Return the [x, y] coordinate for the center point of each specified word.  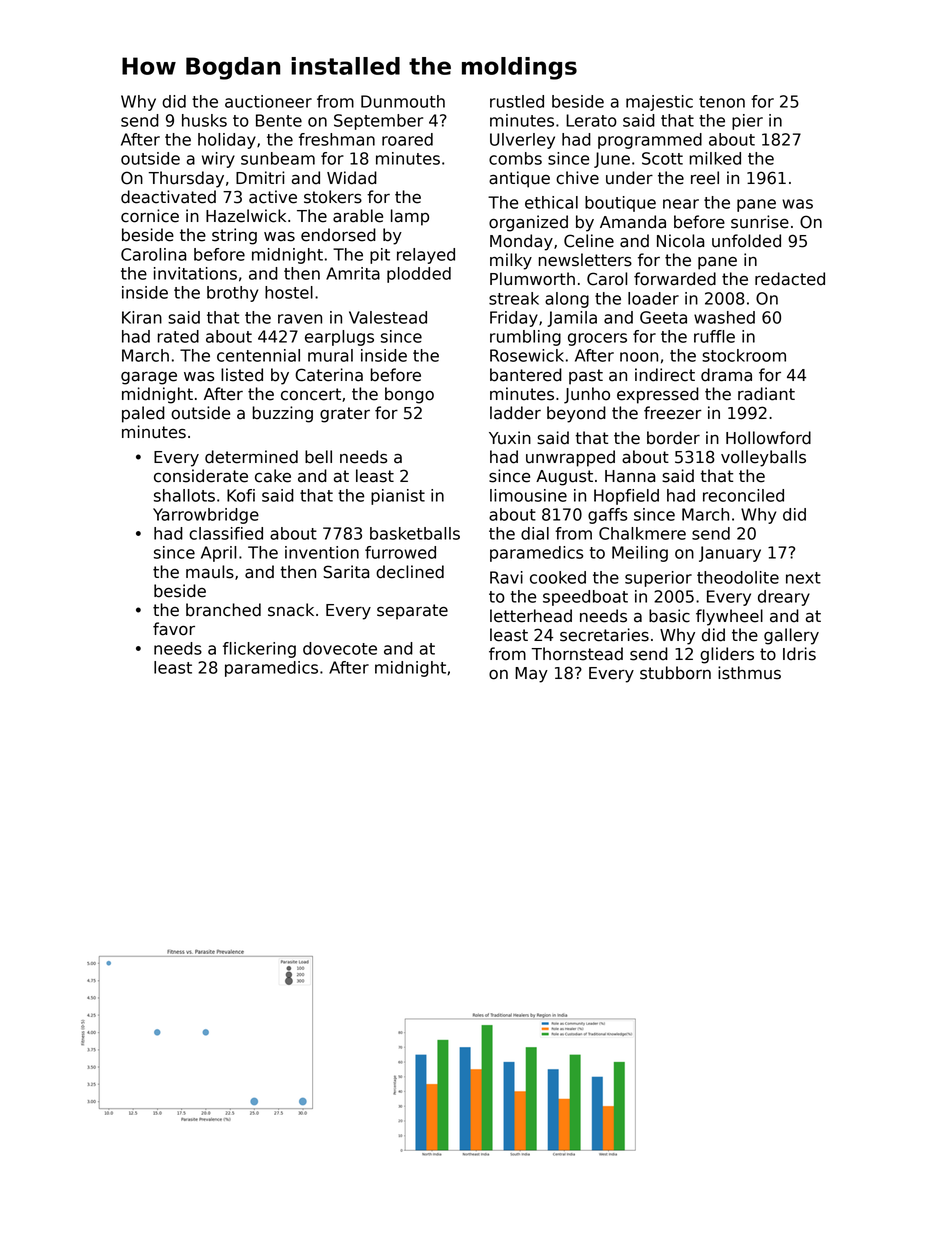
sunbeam [278, 158]
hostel [289, 292]
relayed [426, 256]
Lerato [591, 120]
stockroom [744, 355]
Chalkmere [642, 533]
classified [226, 533]
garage [149, 378]
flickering [259, 650]
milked [715, 158]
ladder [515, 413]
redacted [790, 279]
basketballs [415, 533]
